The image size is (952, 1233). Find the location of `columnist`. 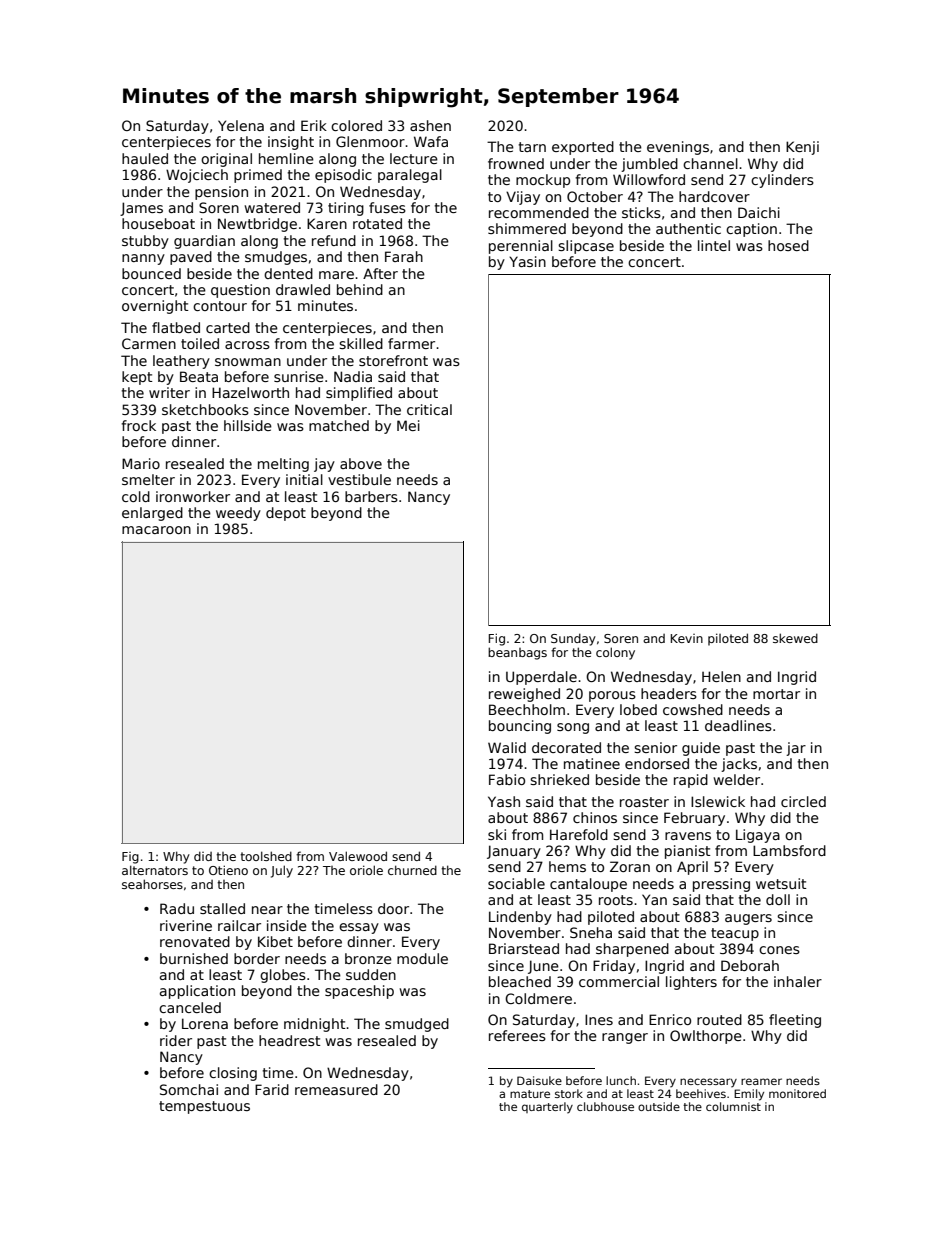

columnist is located at coordinates (733, 1106).
